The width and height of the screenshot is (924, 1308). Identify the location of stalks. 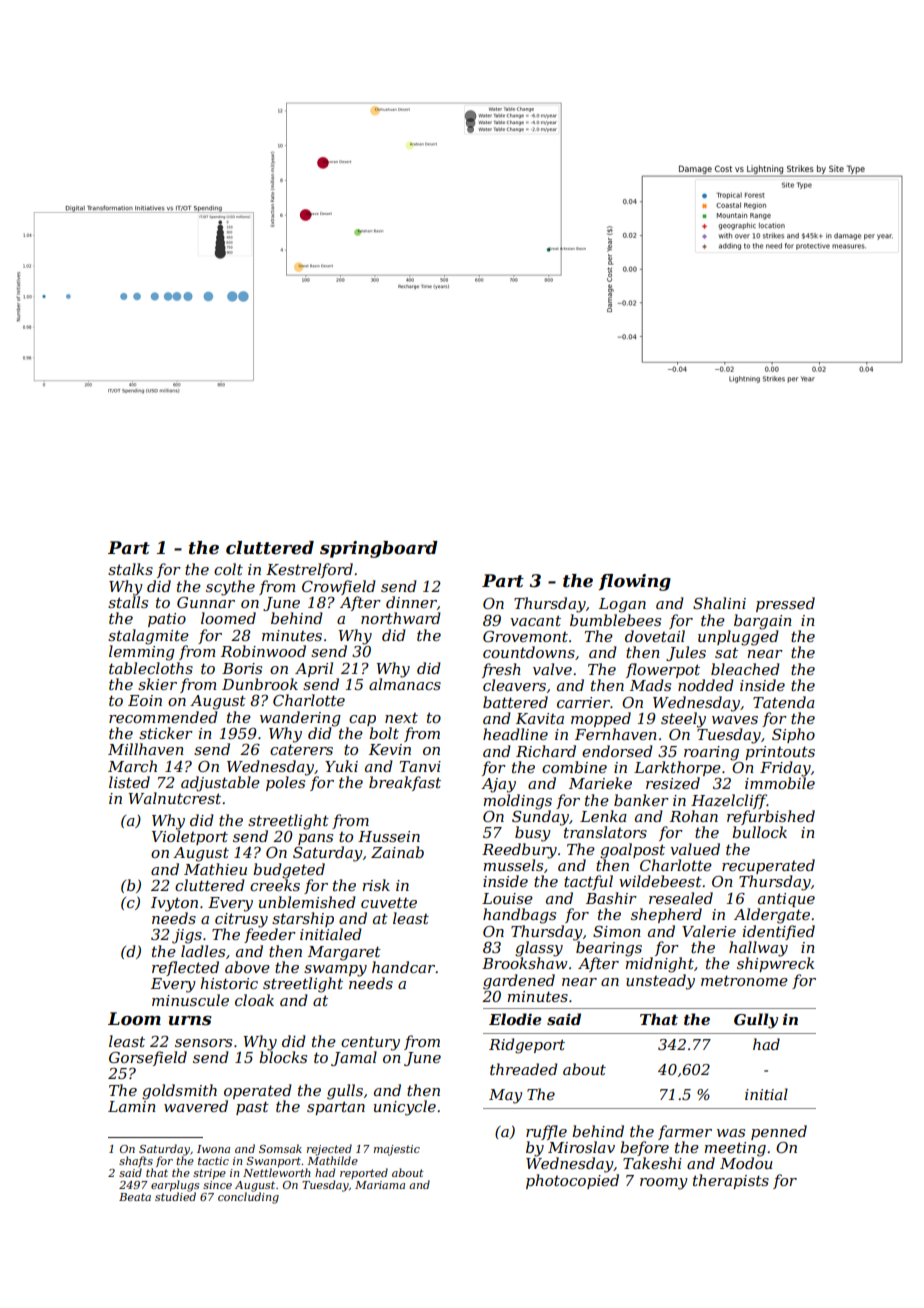
(130, 569).
